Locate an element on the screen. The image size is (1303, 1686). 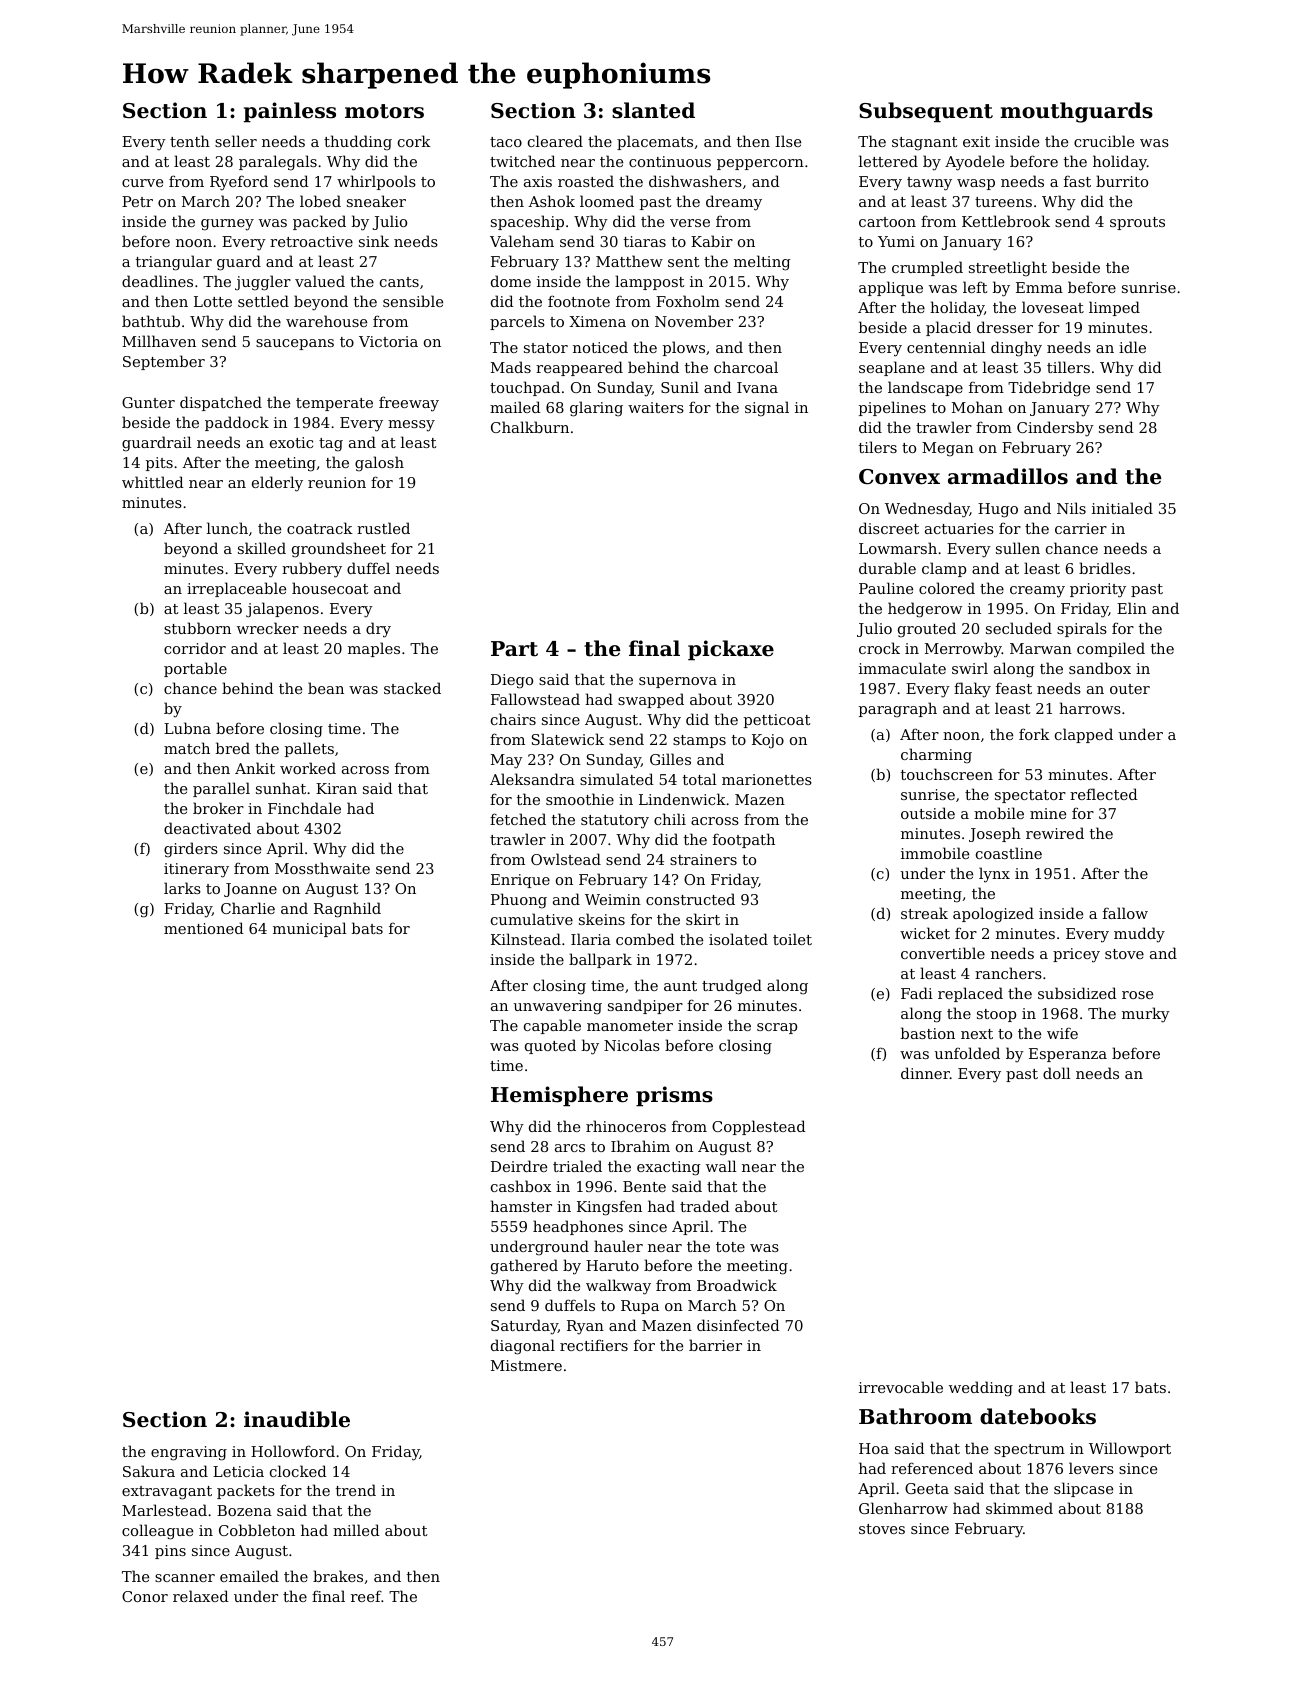
creamy is located at coordinates (1037, 592).
